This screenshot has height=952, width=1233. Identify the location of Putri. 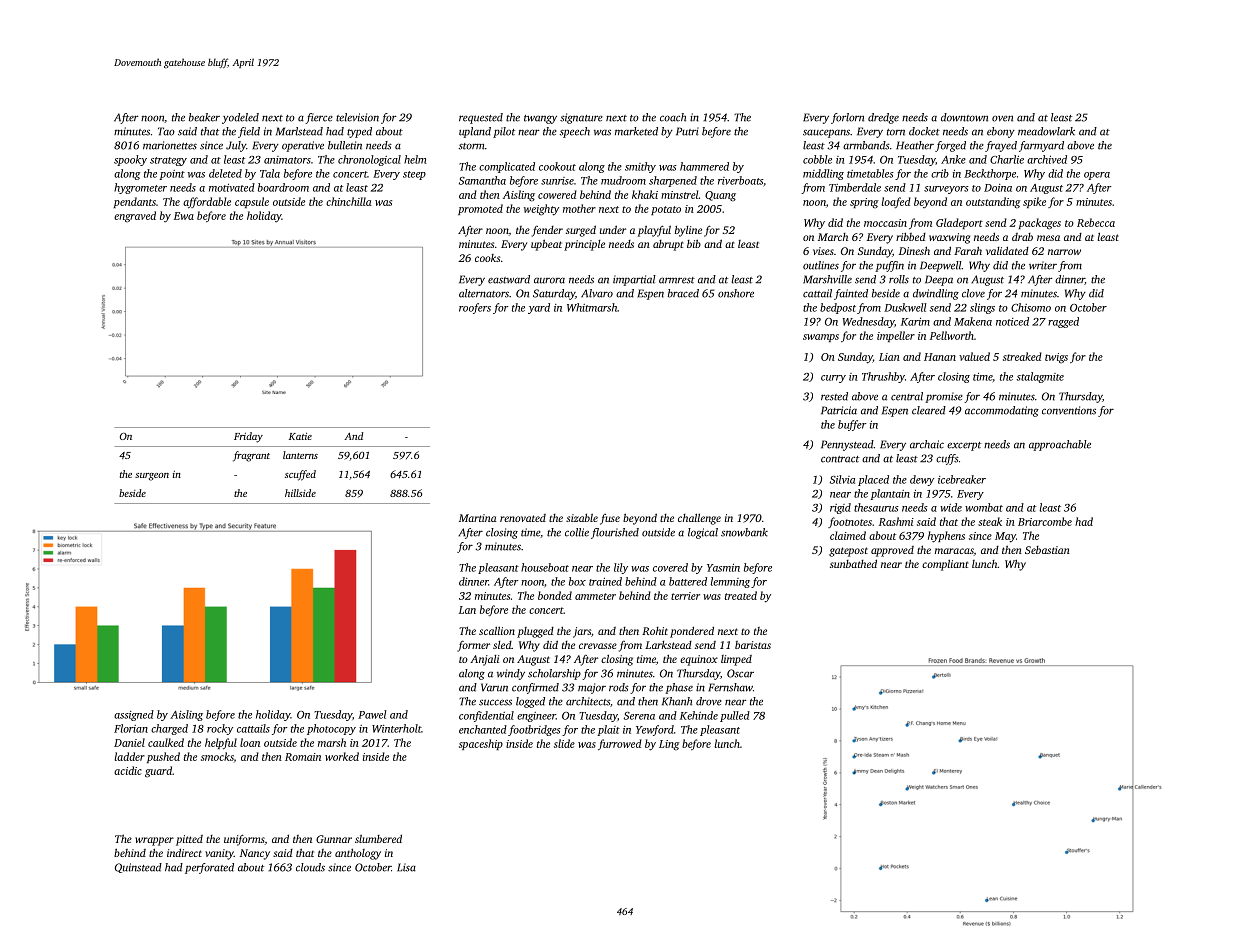
(687, 131).
